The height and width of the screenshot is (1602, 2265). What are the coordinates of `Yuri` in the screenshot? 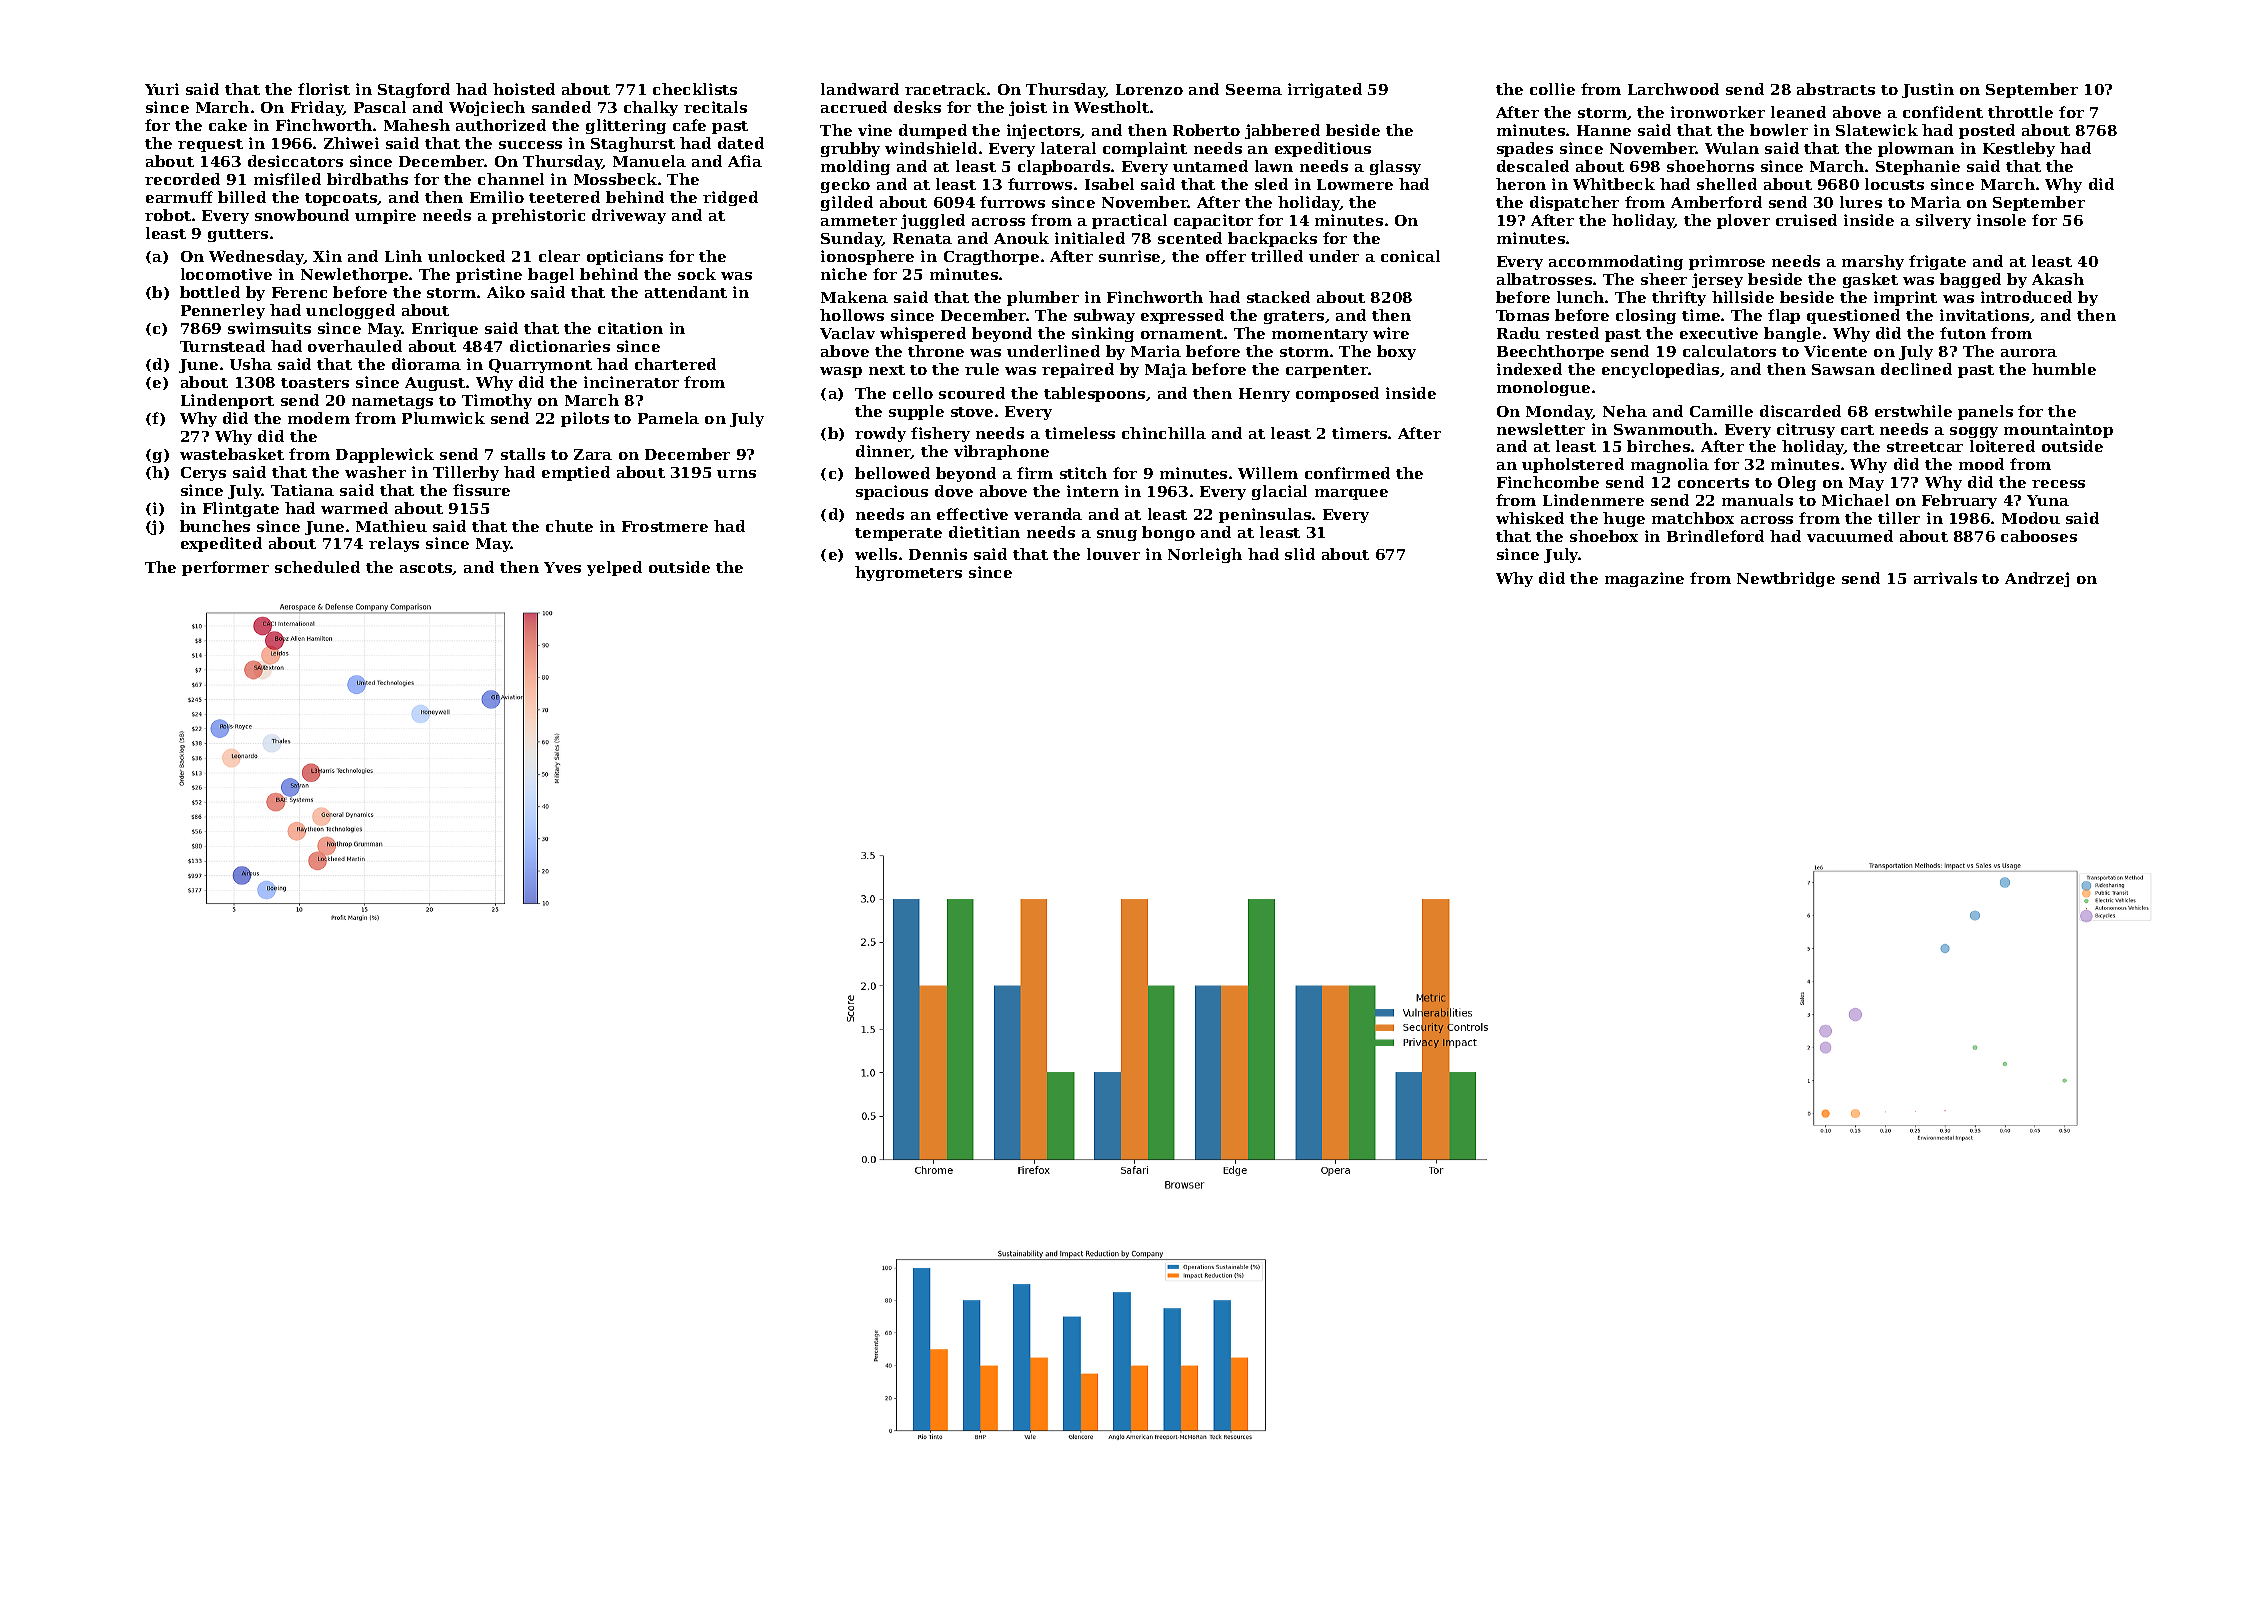 It's located at (162, 89).
